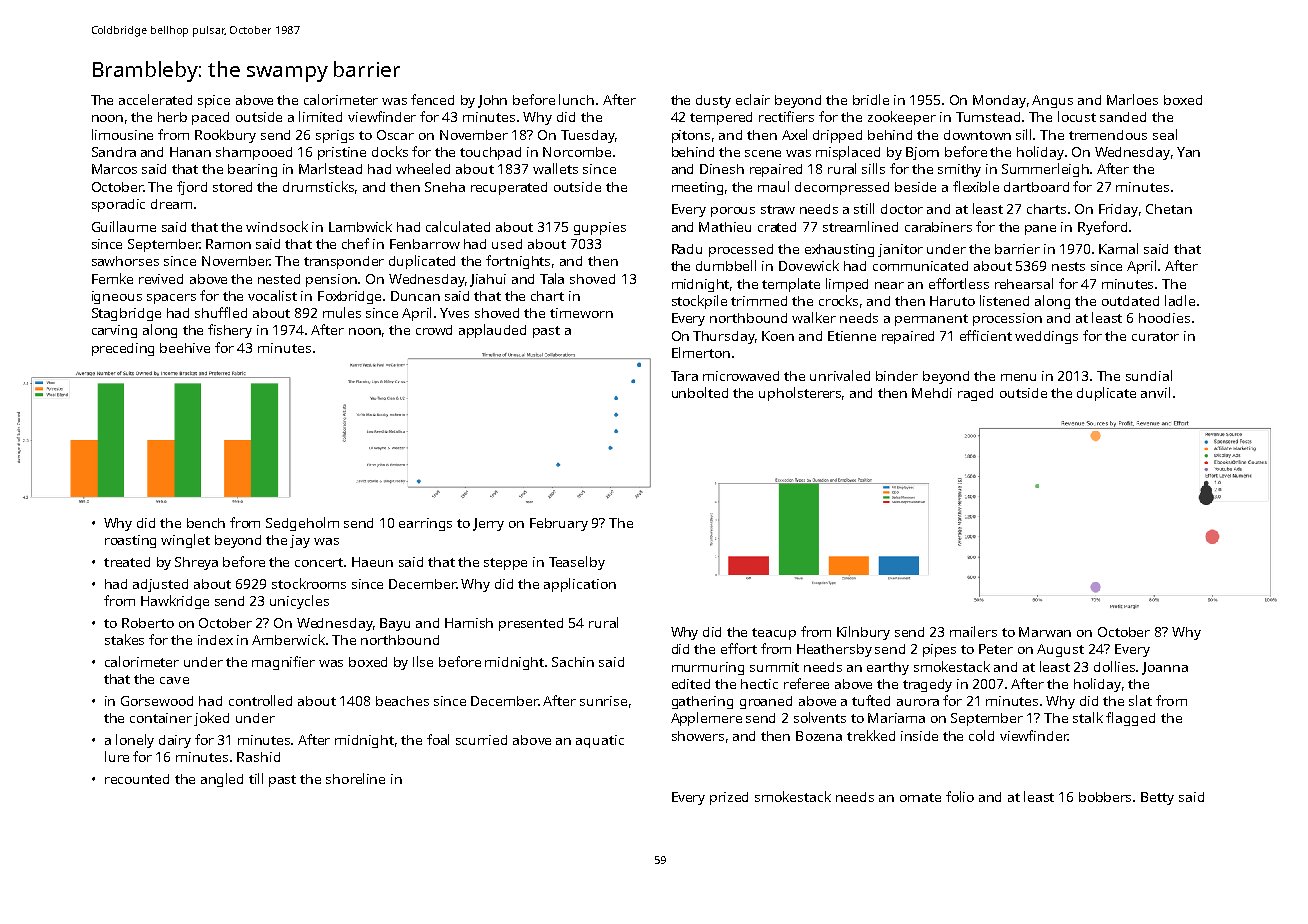 This screenshot has height=924, width=1308. What do you see at coordinates (492, 331) in the screenshot?
I see `applauded` at bounding box center [492, 331].
